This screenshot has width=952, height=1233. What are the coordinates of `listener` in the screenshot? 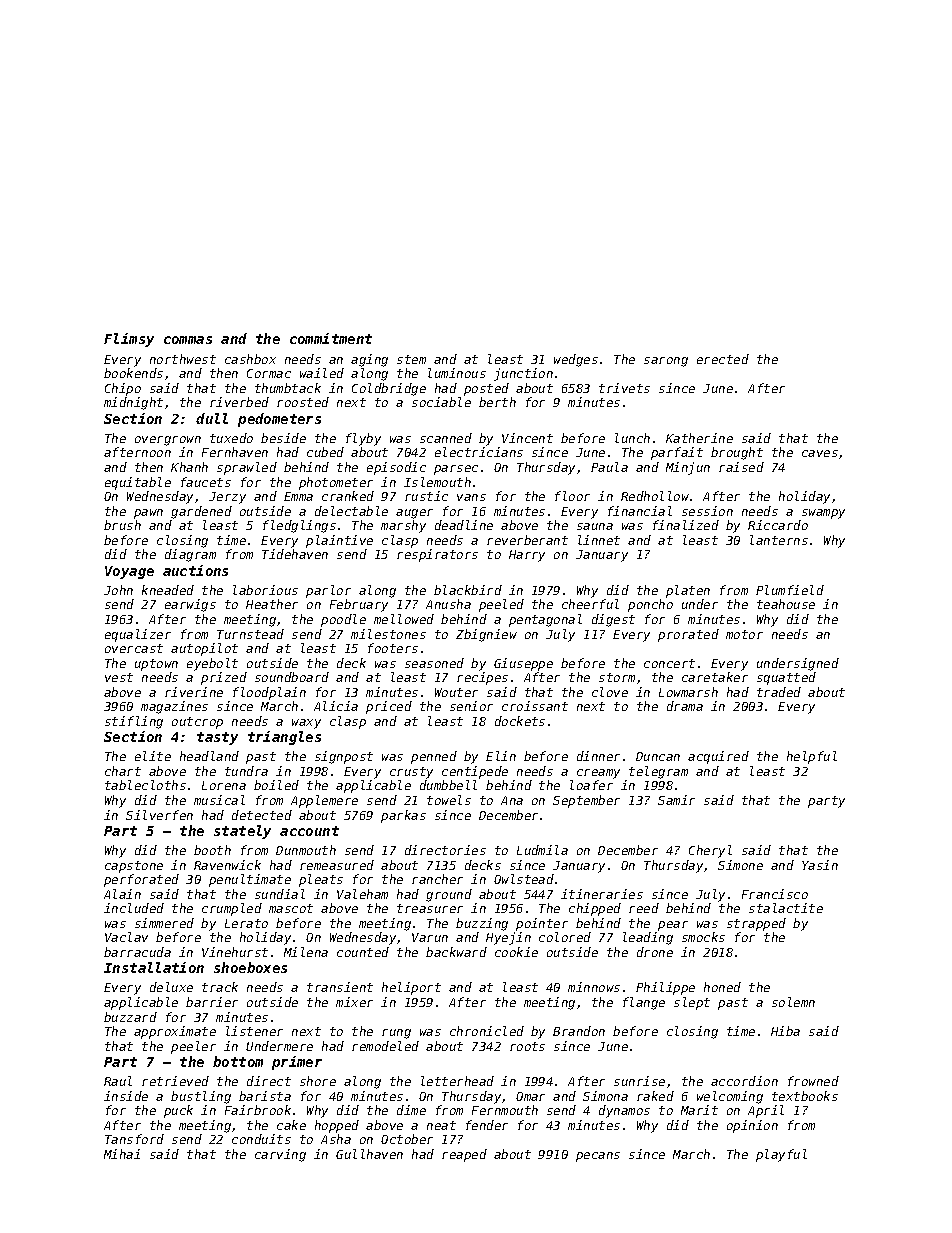 It's located at (254, 1031).
